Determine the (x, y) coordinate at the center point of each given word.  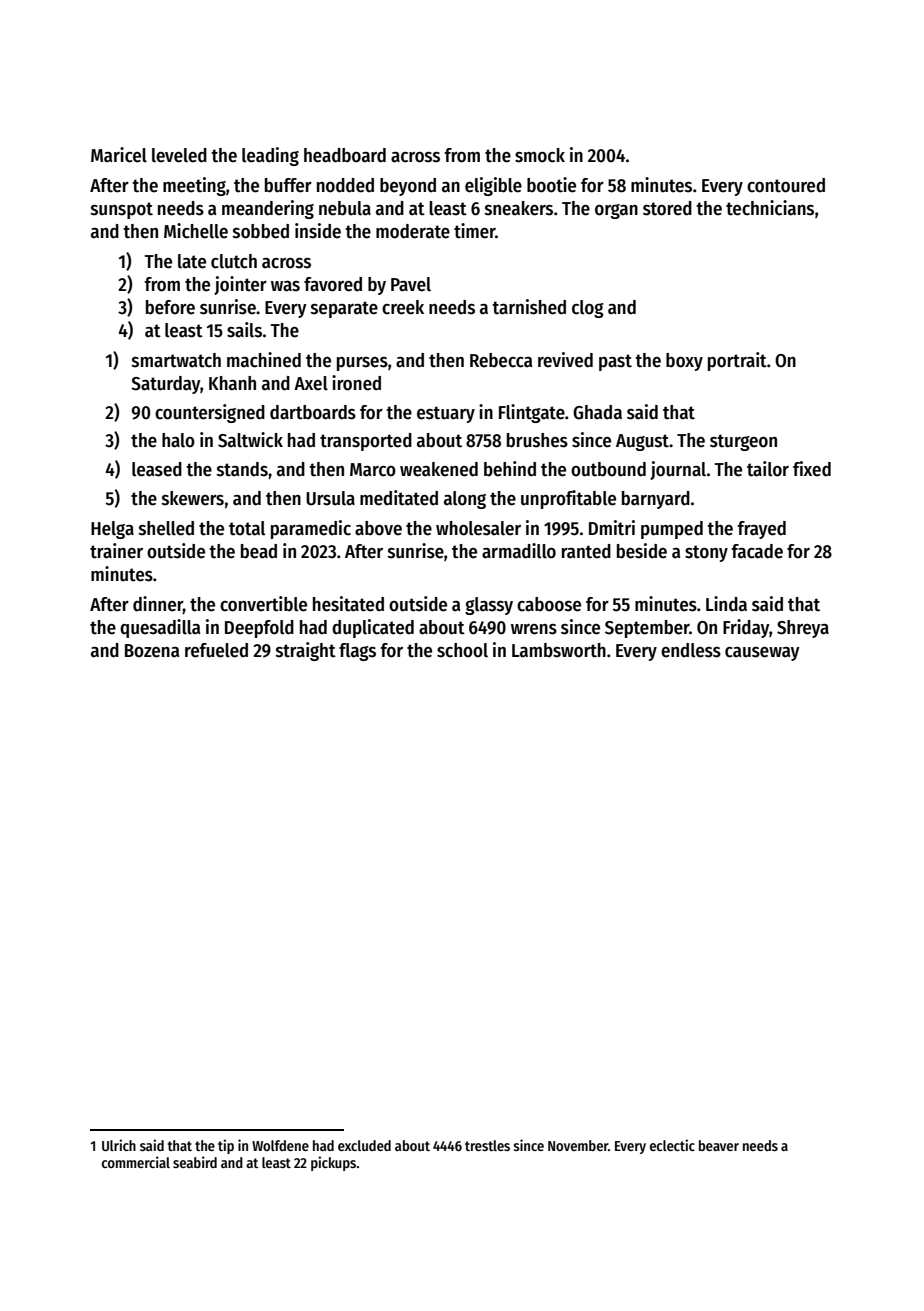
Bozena (152, 651)
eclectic (672, 1145)
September (647, 629)
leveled (179, 155)
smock (540, 155)
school (462, 650)
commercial (136, 1162)
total (247, 528)
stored (667, 208)
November (578, 1145)
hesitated (348, 604)
